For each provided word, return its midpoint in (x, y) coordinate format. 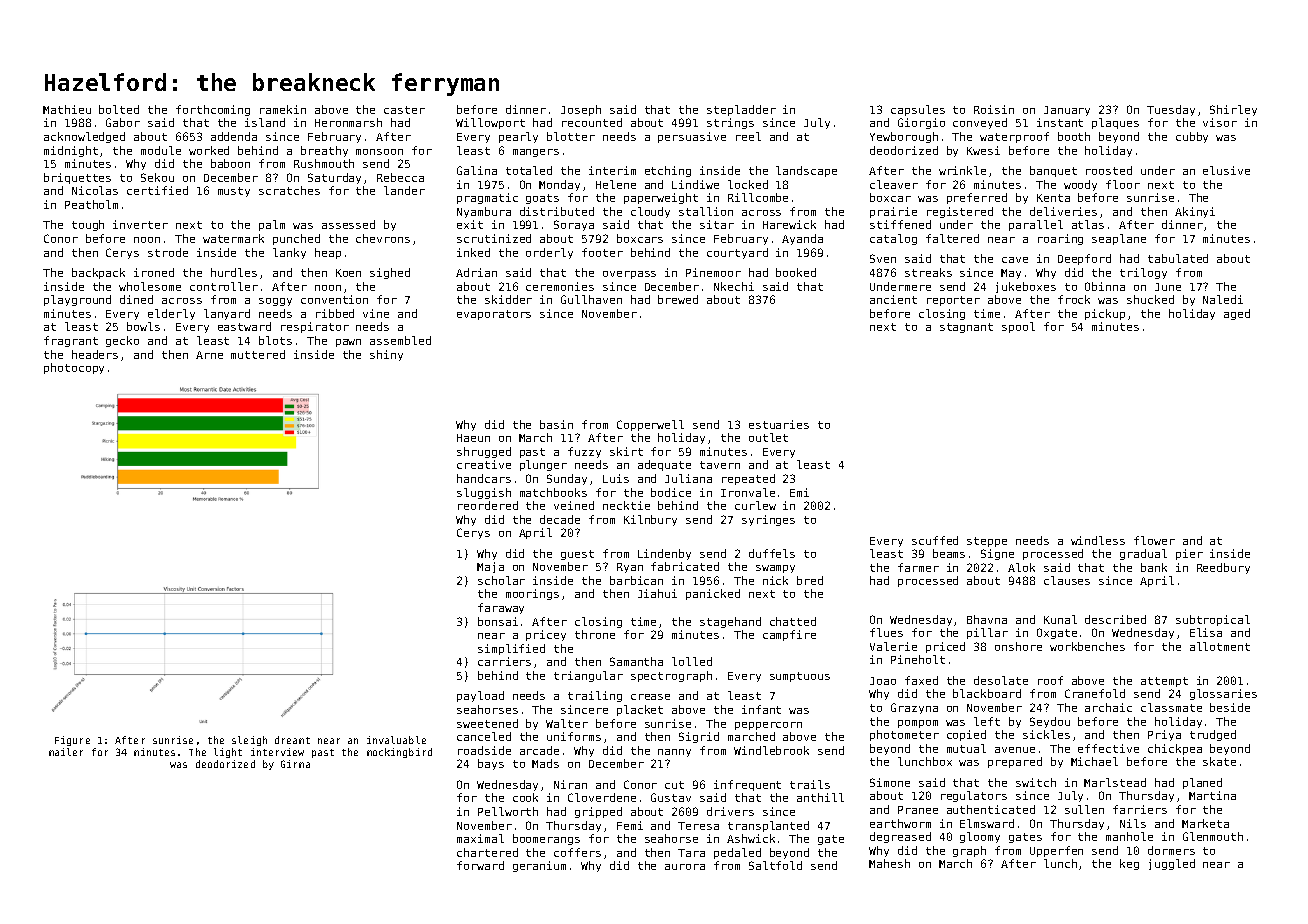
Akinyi (1195, 212)
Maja (490, 567)
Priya (1164, 735)
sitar (717, 224)
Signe (997, 554)
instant (1060, 122)
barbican (636, 580)
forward (480, 865)
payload (480, 696)
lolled (692, 661)
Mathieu (67, 109)
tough (88, 225)
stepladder (741, 110)
